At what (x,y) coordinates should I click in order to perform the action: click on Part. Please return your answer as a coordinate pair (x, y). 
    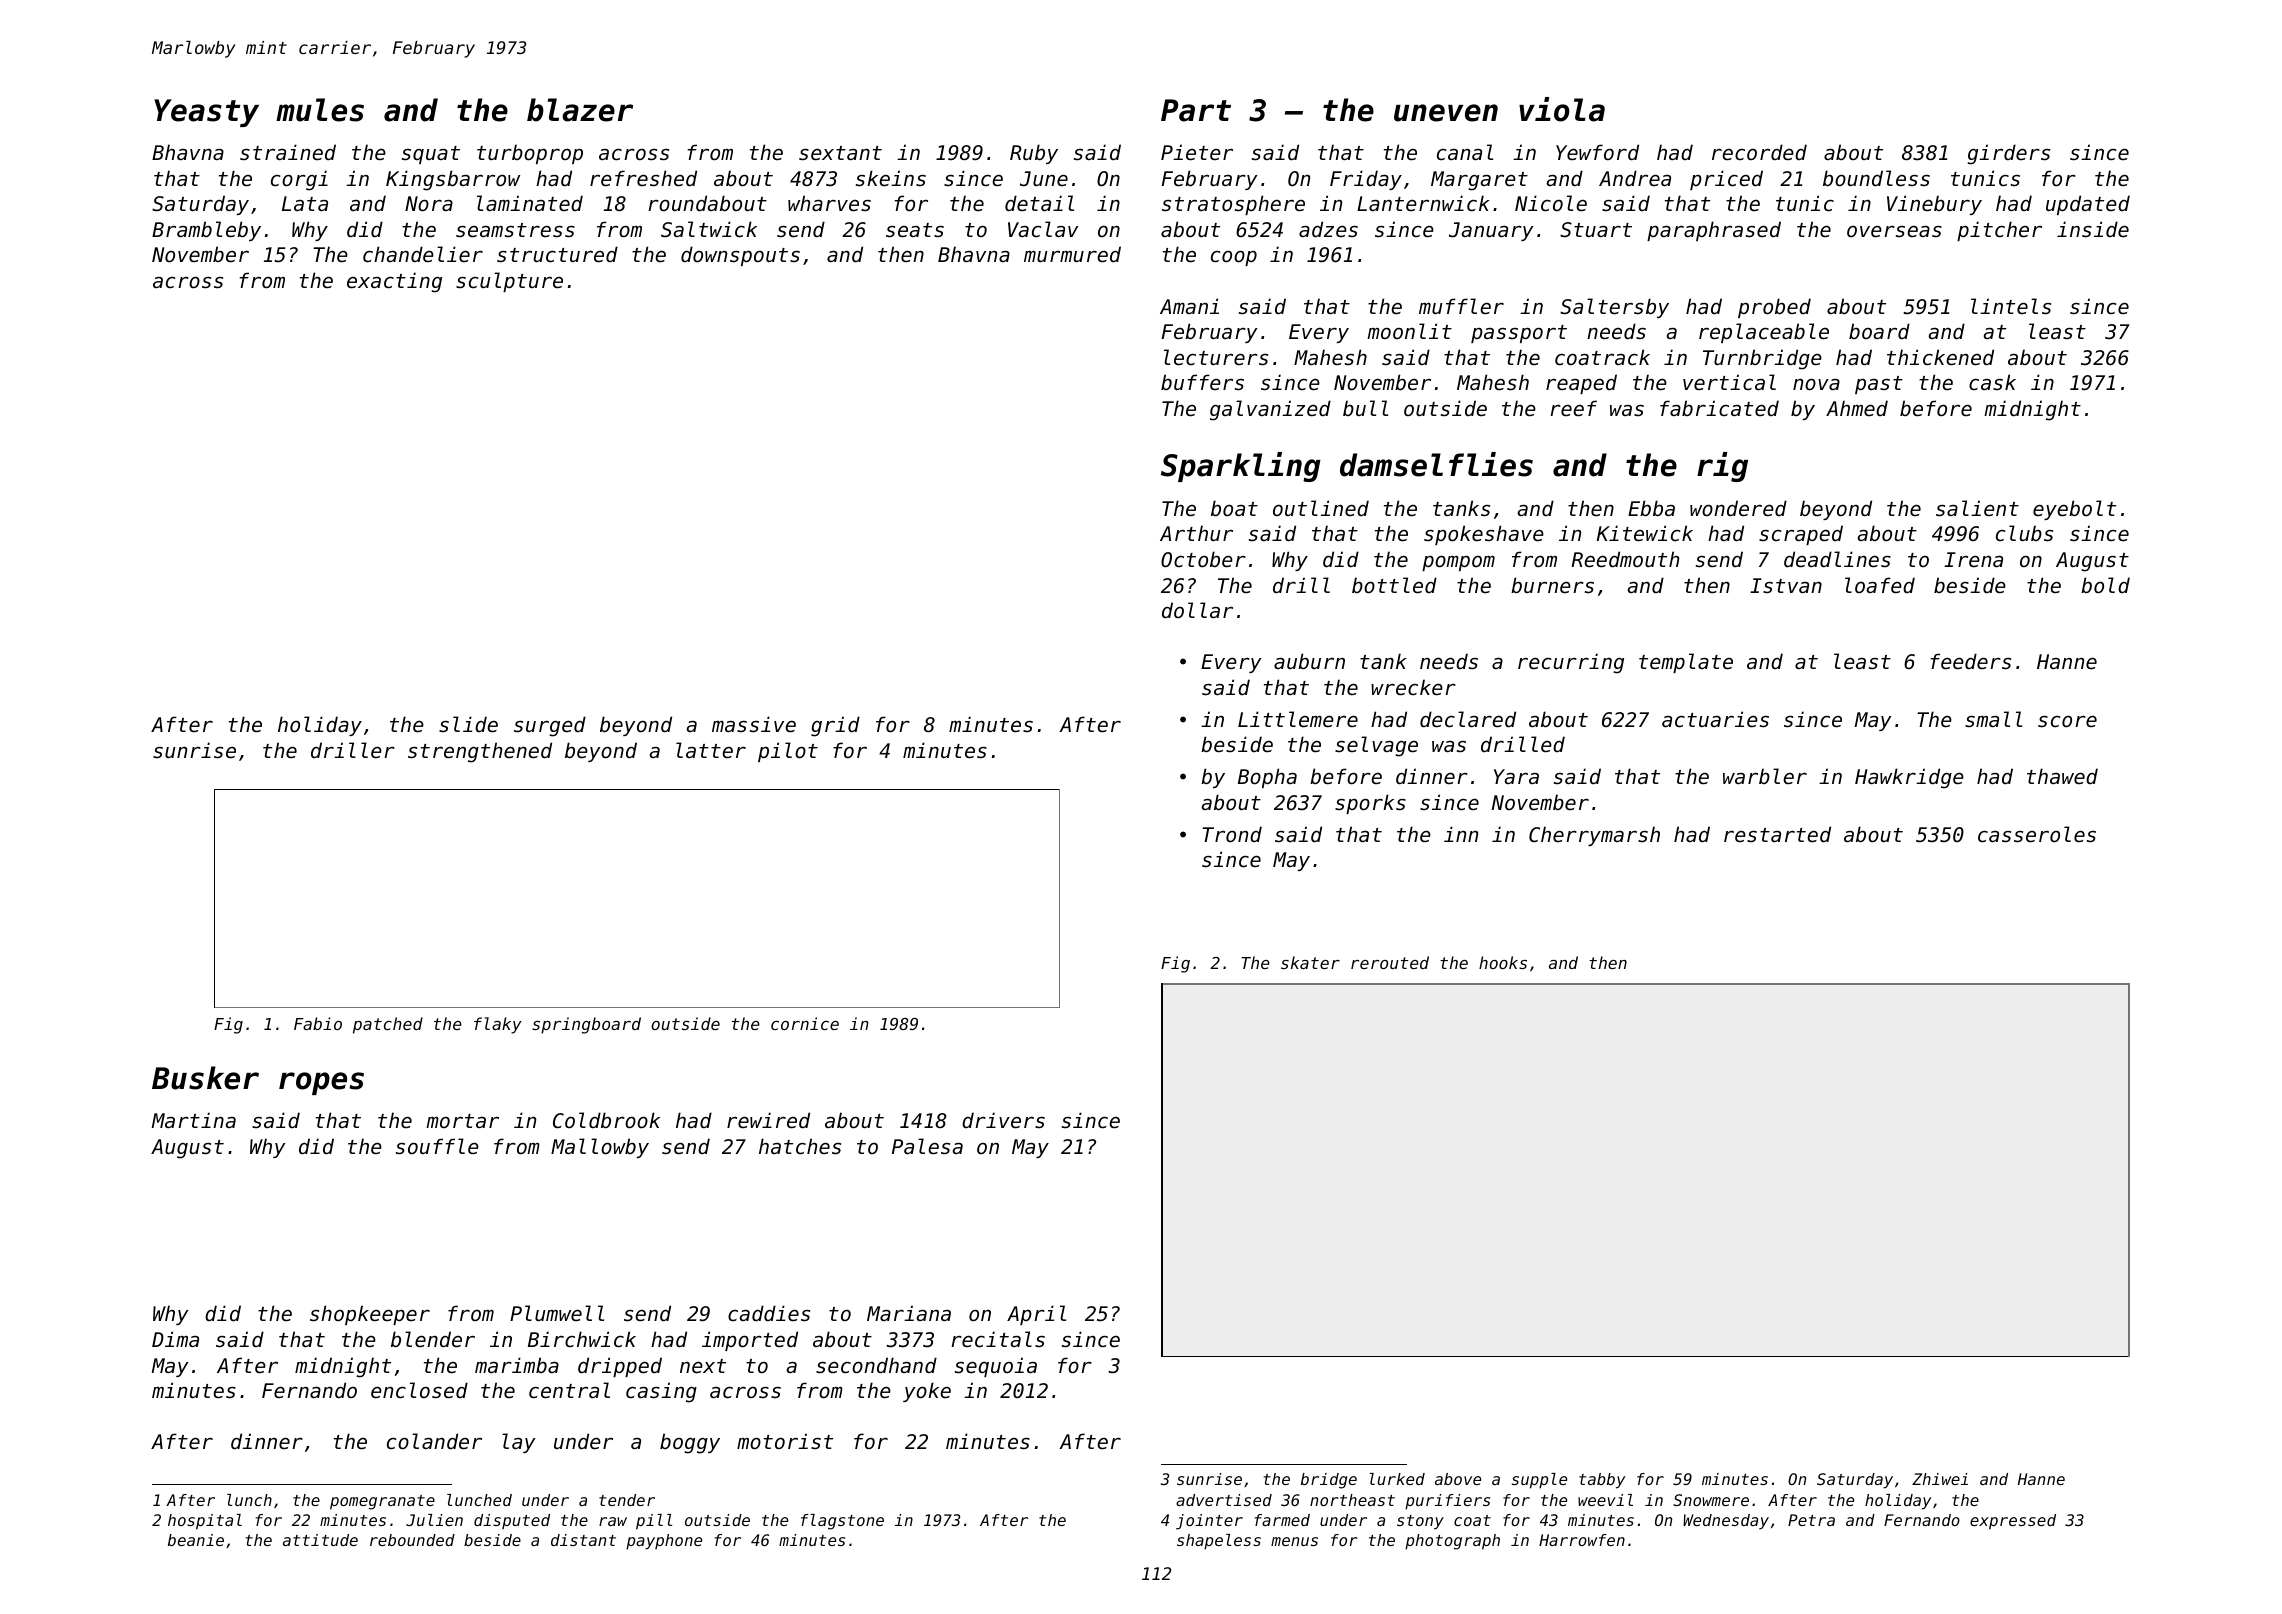
    Looking at the image, I should click on (1196, 110).
